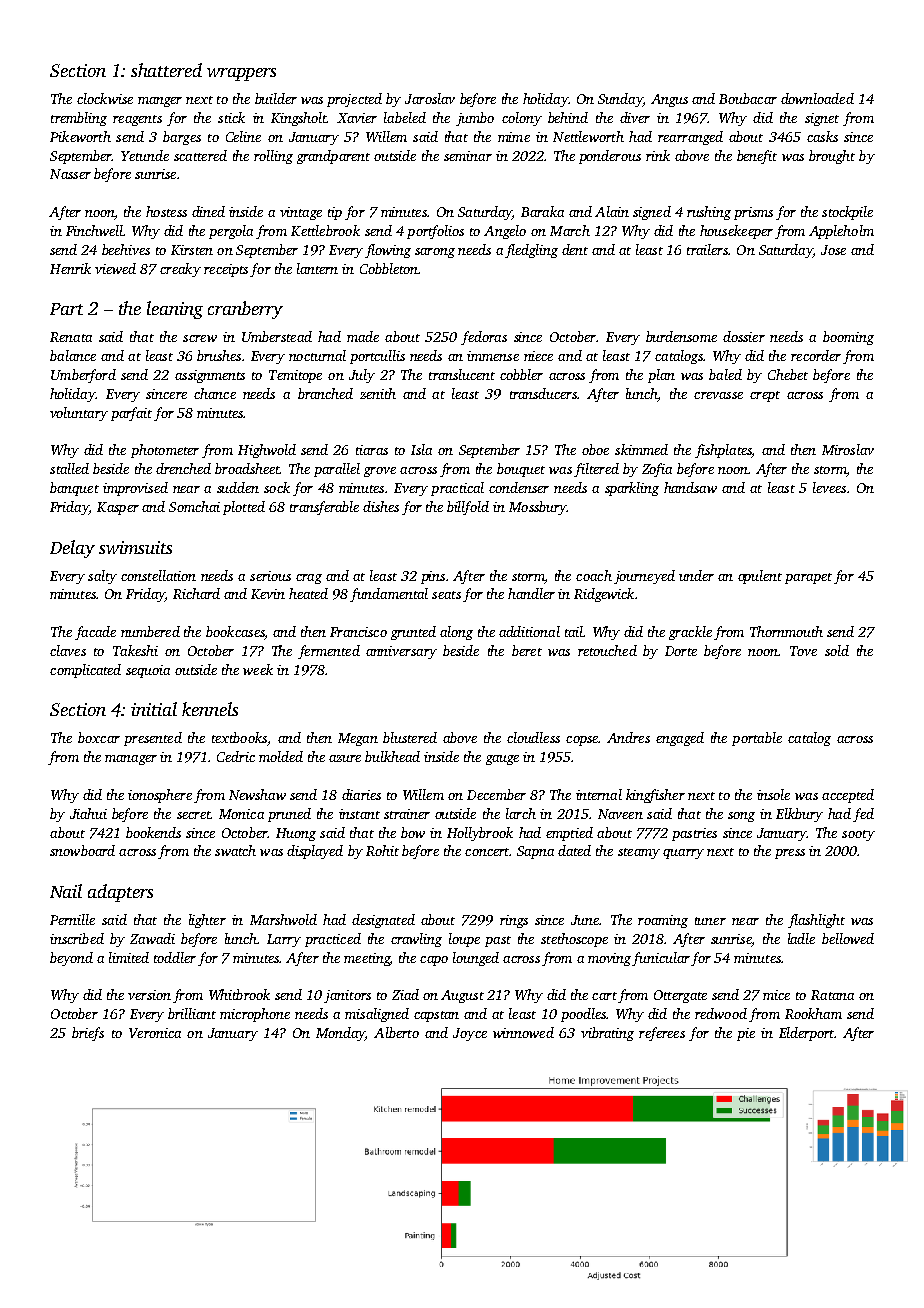 This screenshot has height=1308, width=924. Describe the element at coordinates (753, 213) in the screenshot. I see `prisms` at that location.
